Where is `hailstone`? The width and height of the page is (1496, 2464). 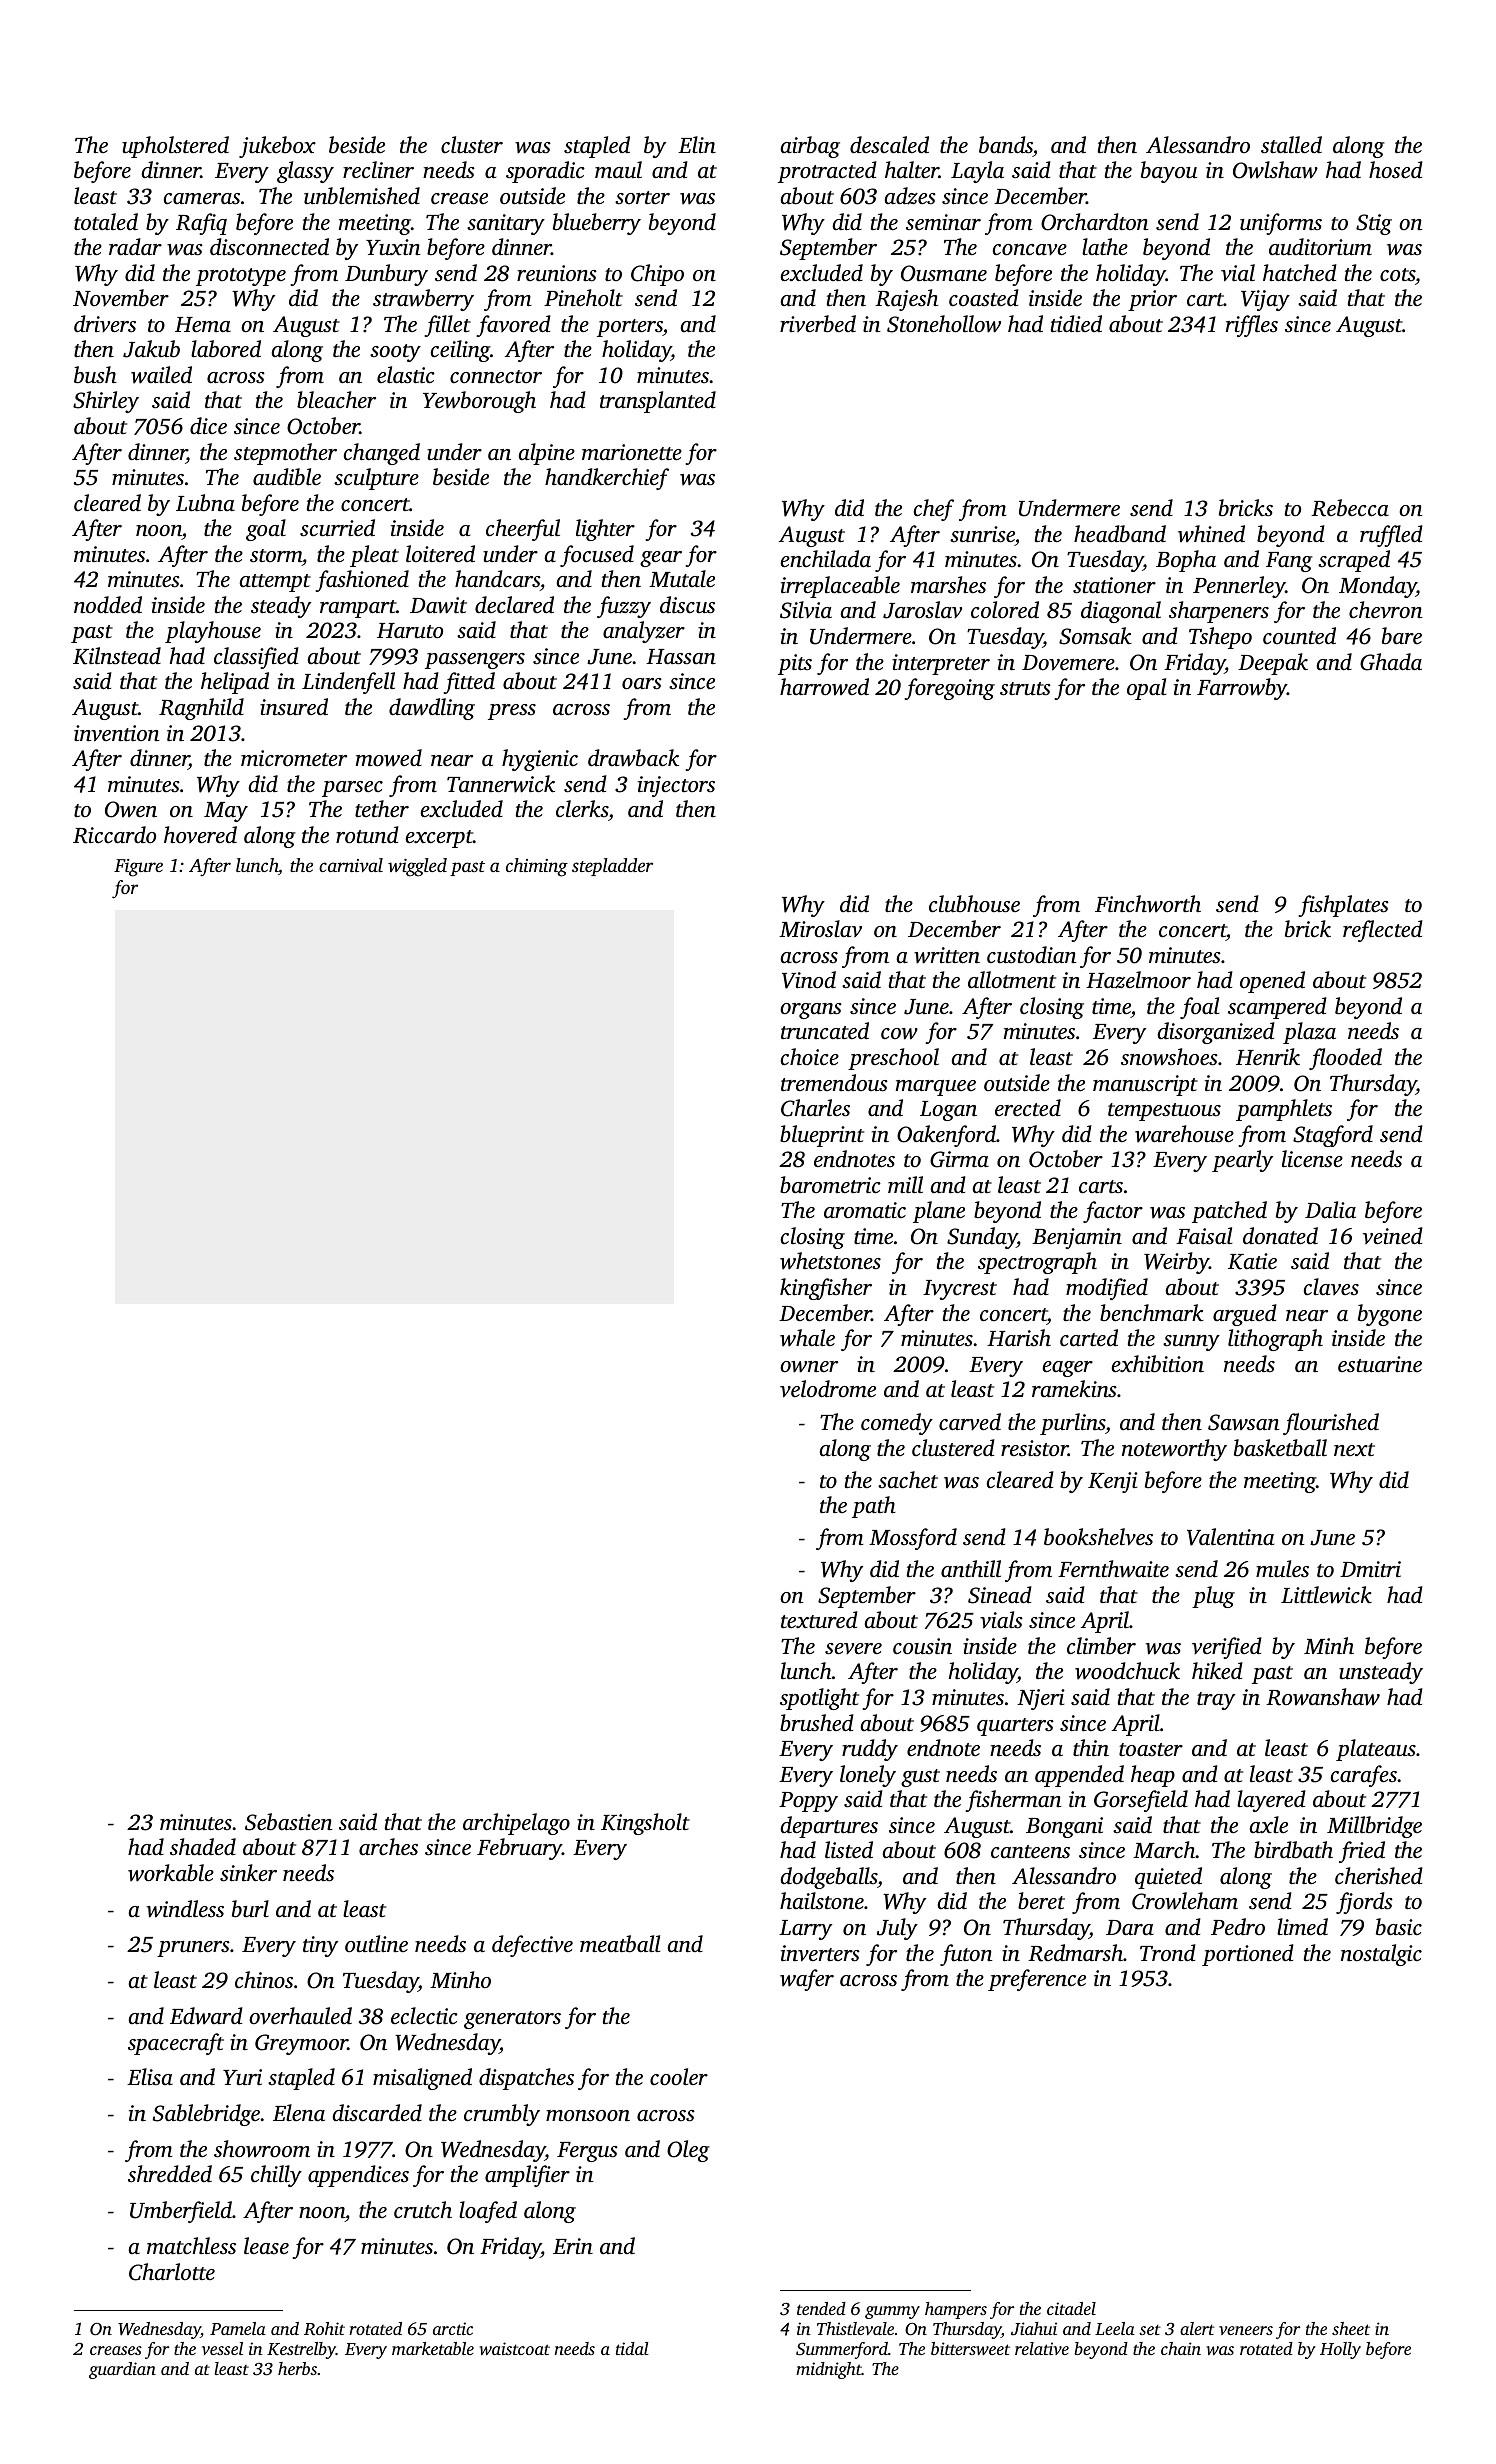 hailstone is located at coordinates (822, 1901).
